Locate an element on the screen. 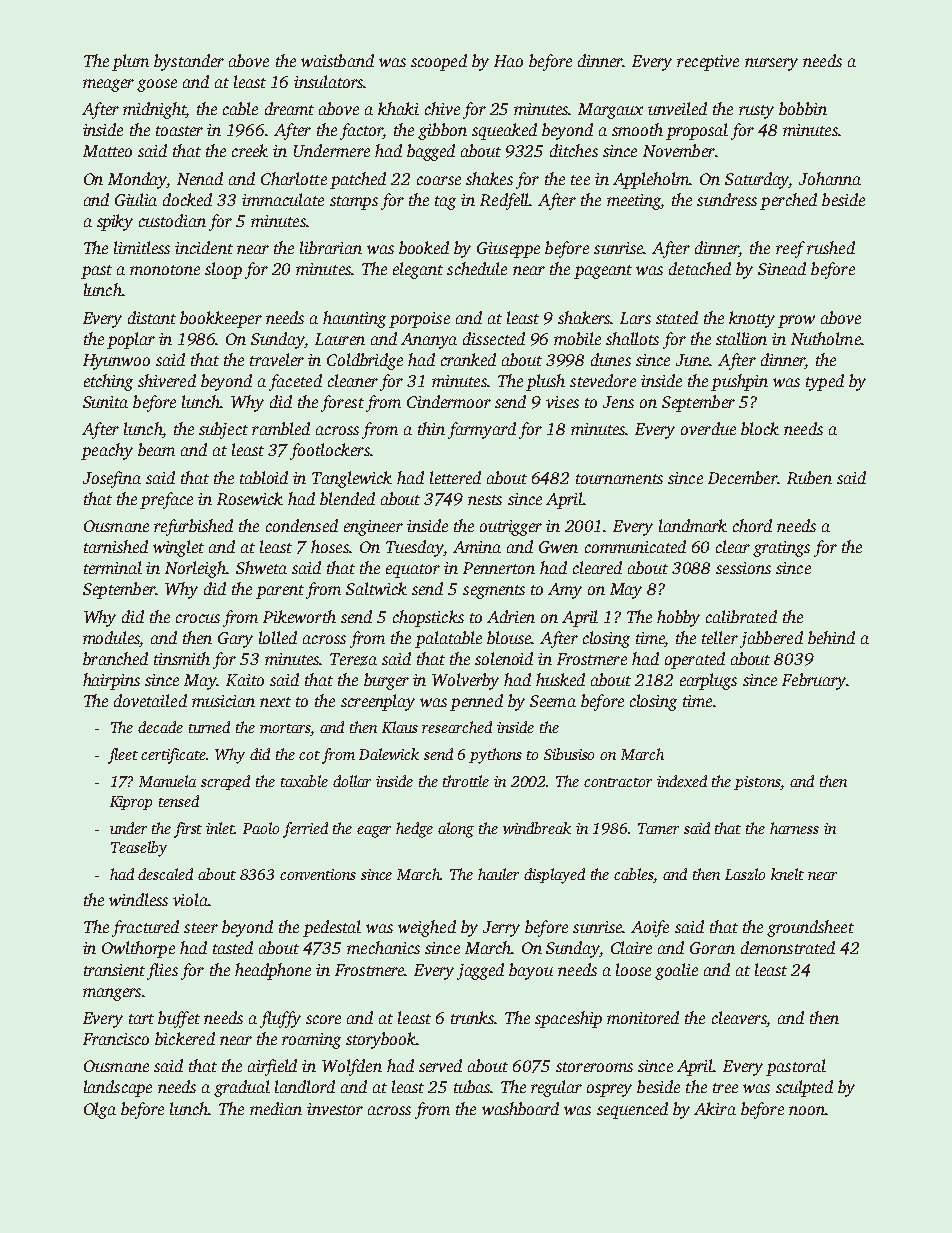 The height and width of the screenshot is (1233, 952). perched is located at coordinates (788, 201).
